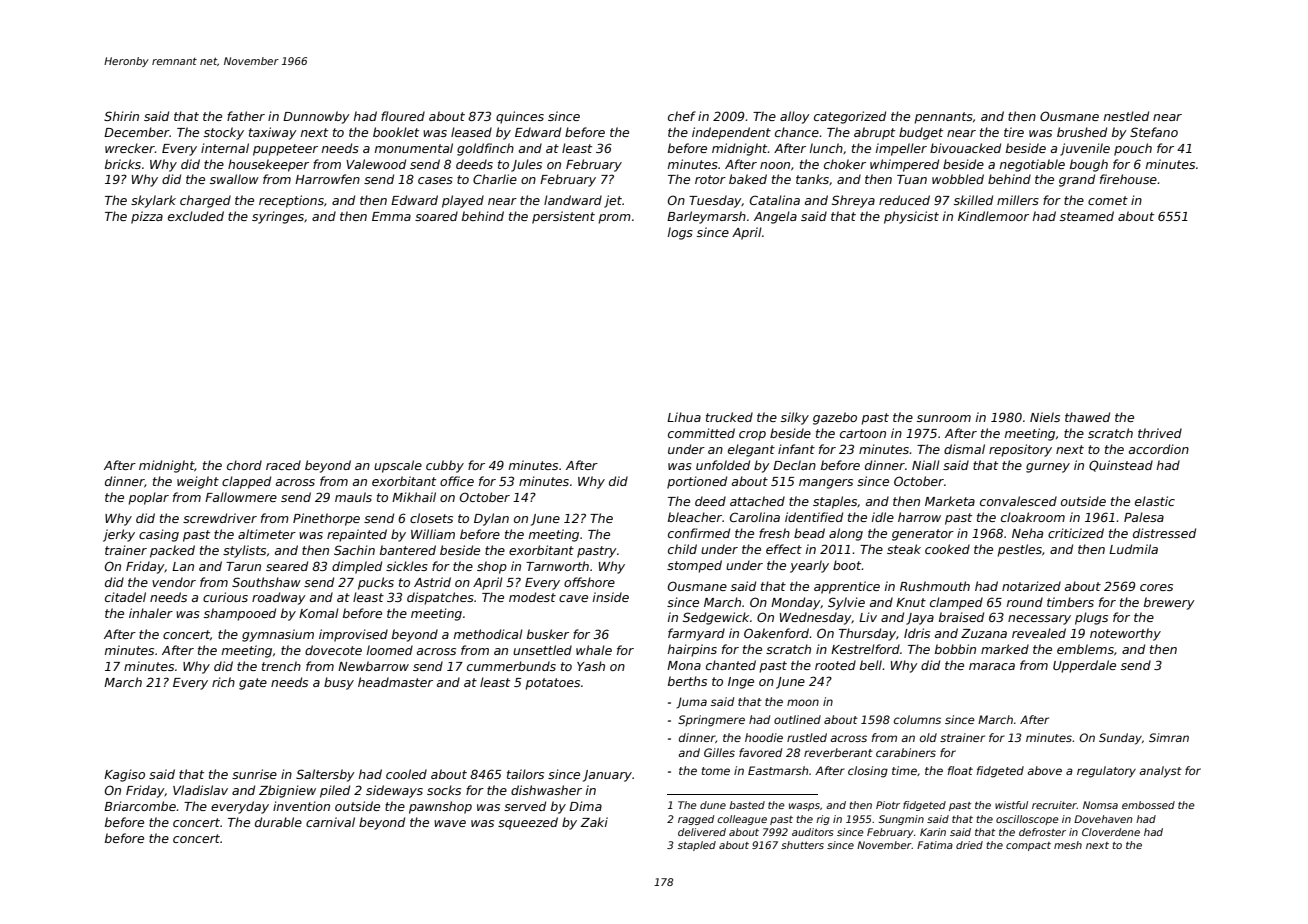 The width and height of the screenshot is (1308, 924). Describe the element at coordinates (234, 179) in the screenshot. I see `swallow` at that location.
